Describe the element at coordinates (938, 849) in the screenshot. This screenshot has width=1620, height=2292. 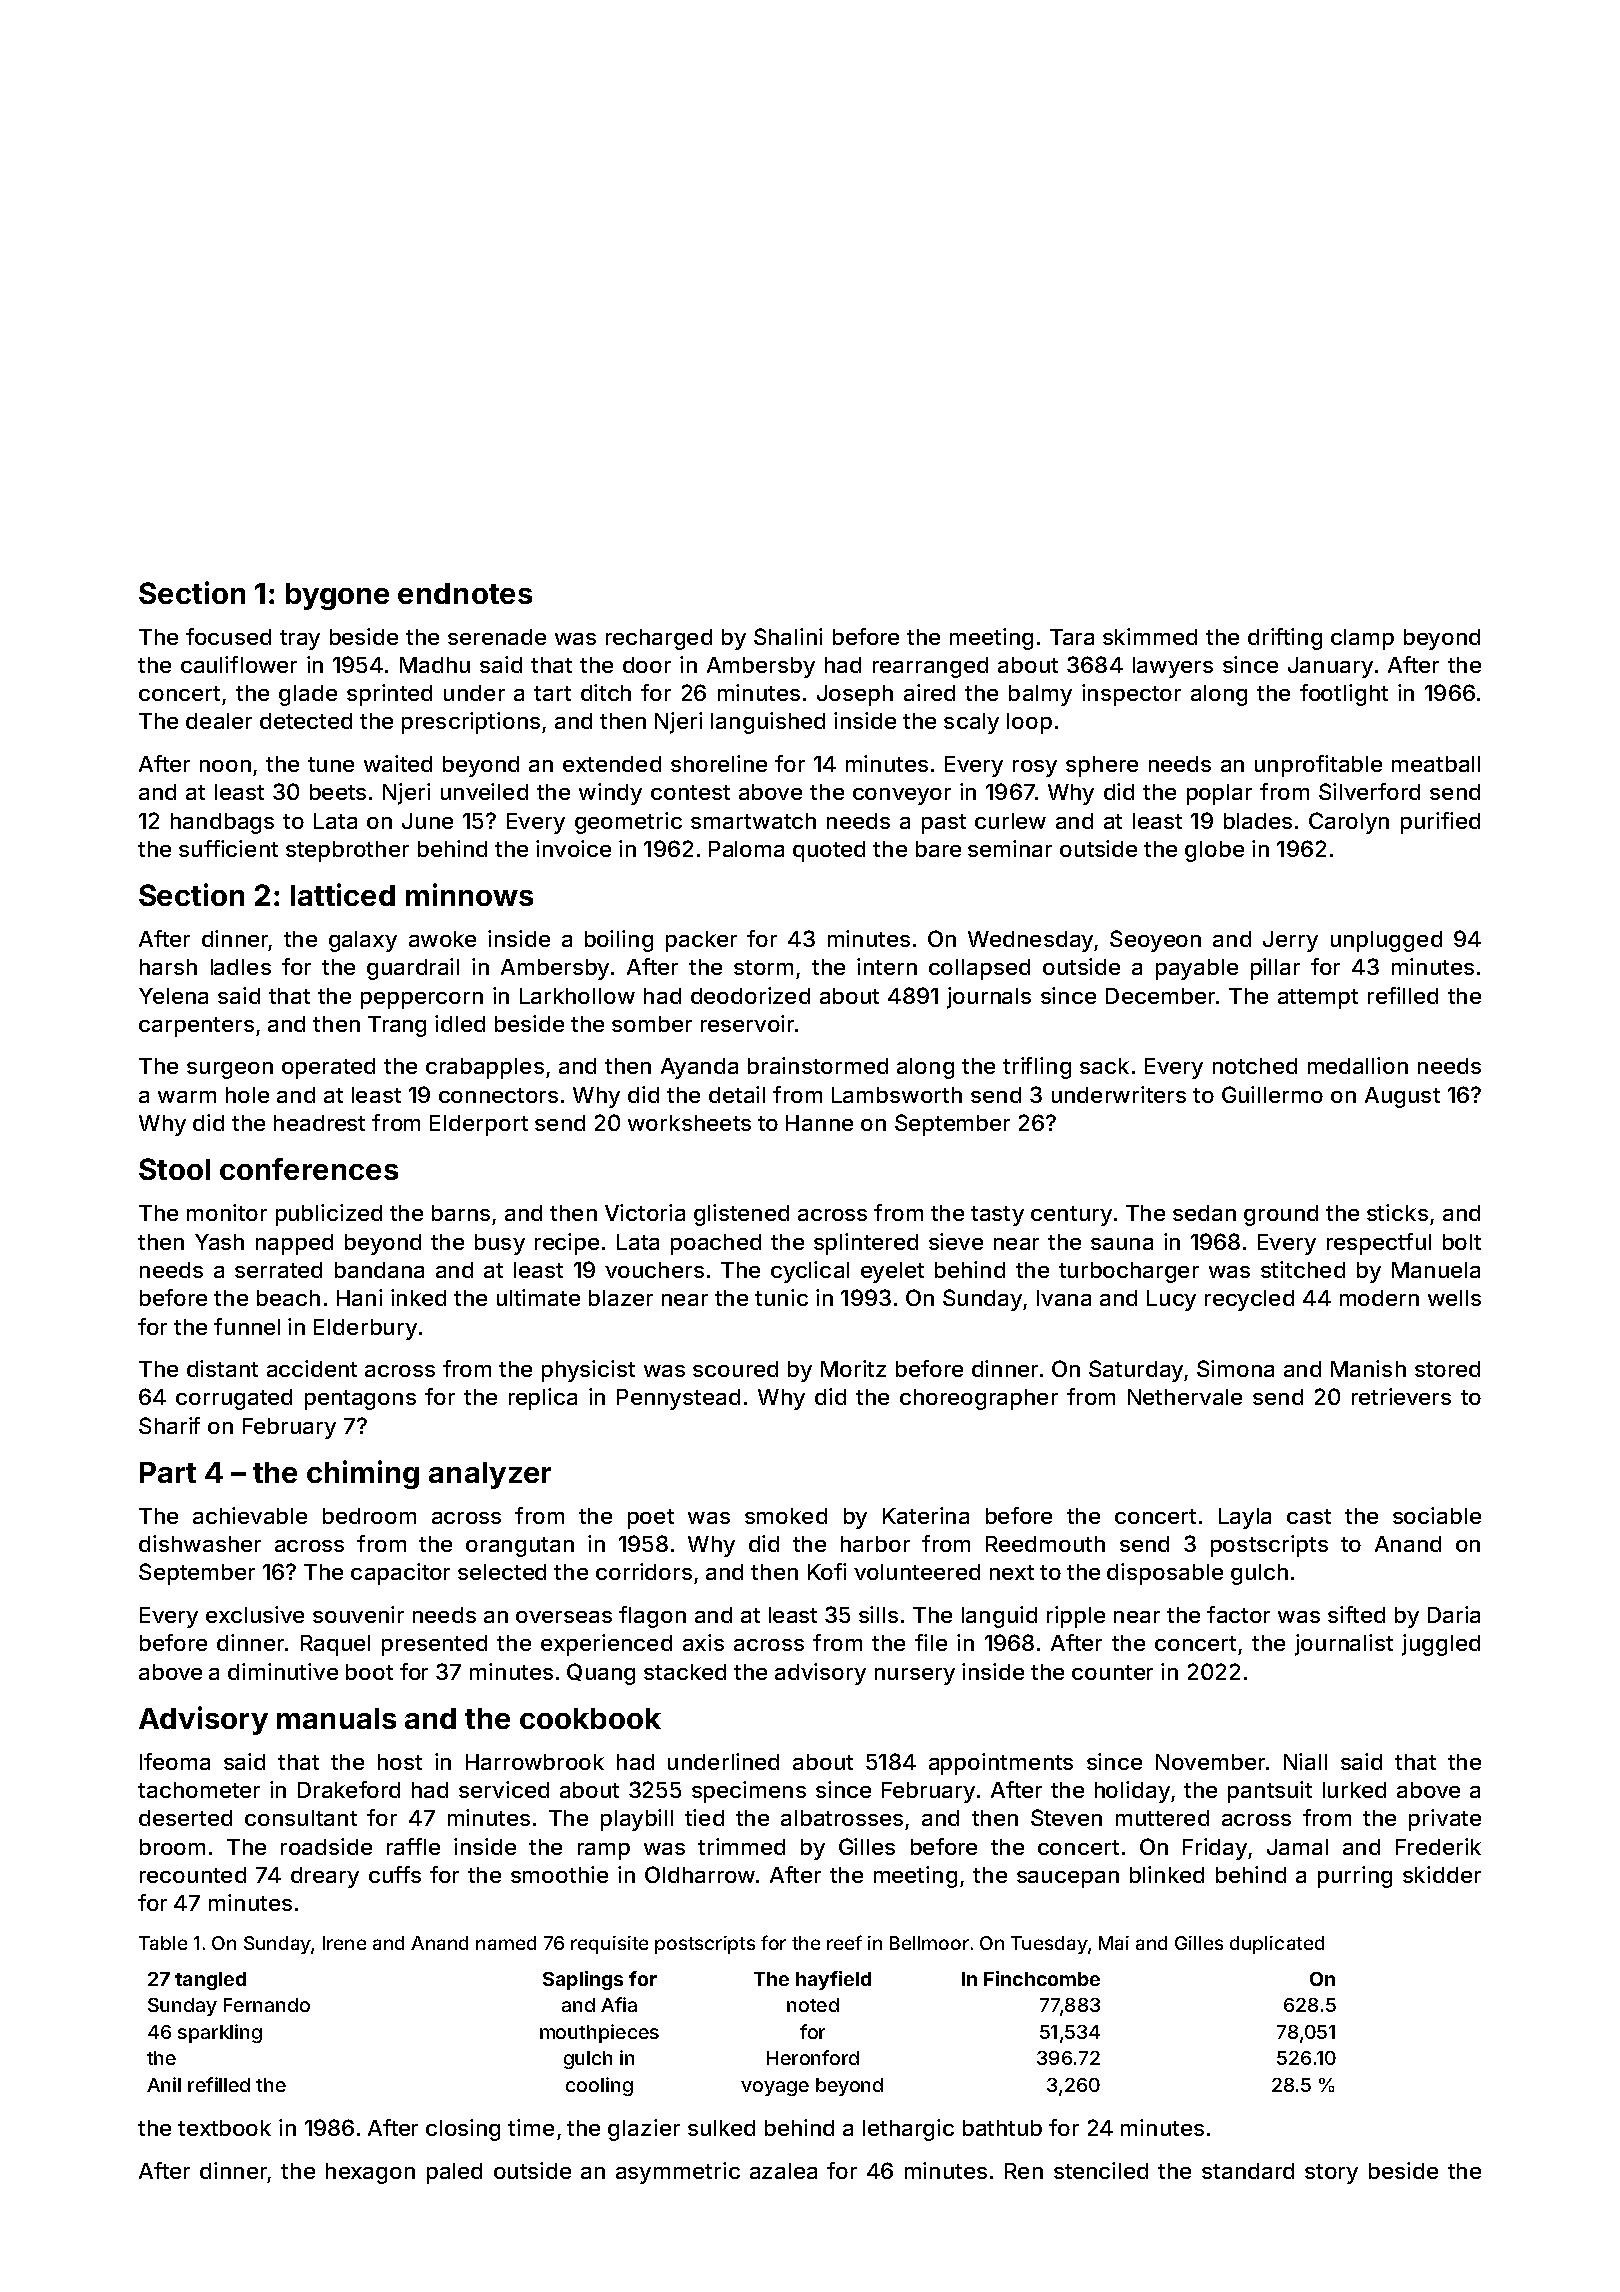
I see `bare` at that location.
